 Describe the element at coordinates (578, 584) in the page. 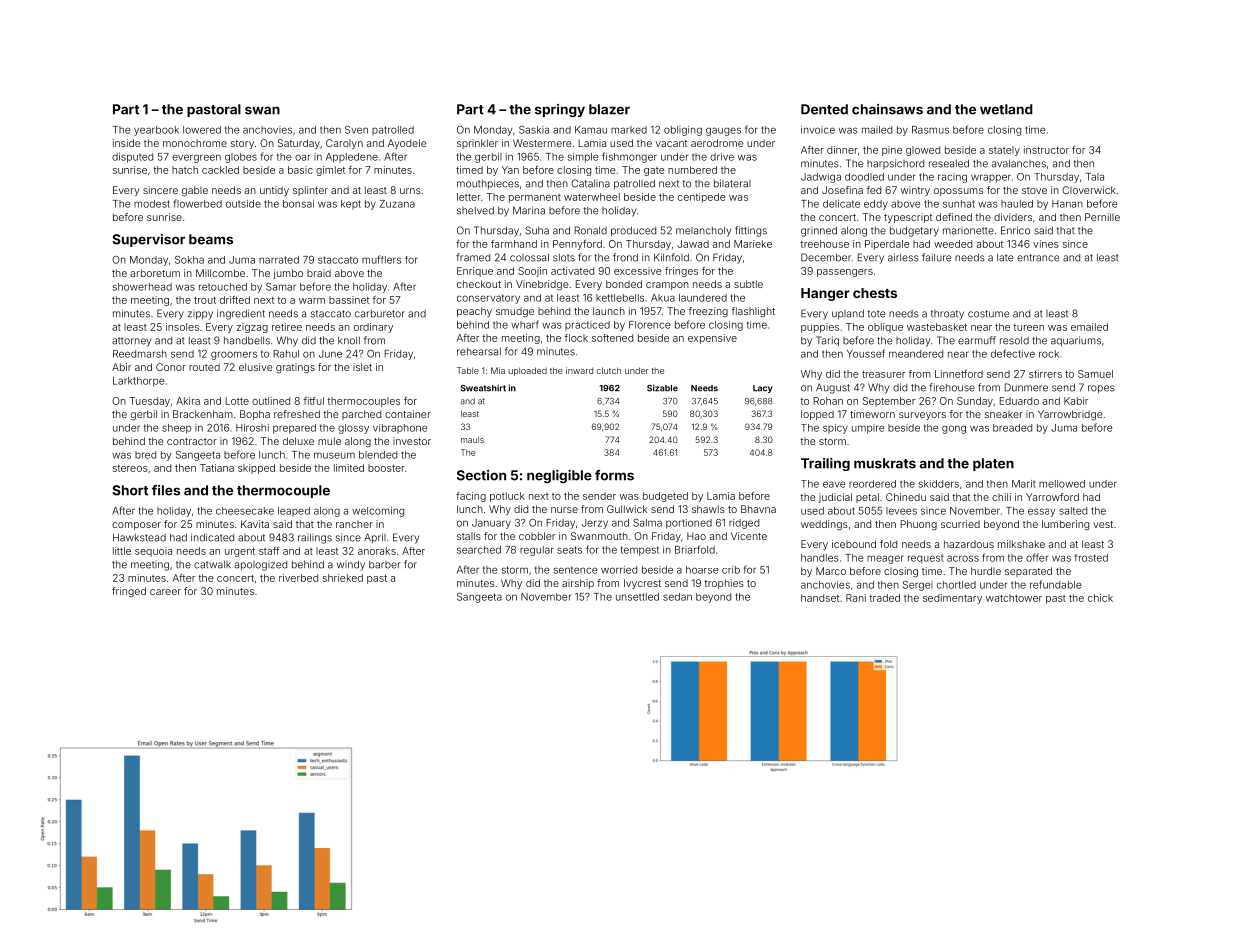

I see `airship` at that location.
